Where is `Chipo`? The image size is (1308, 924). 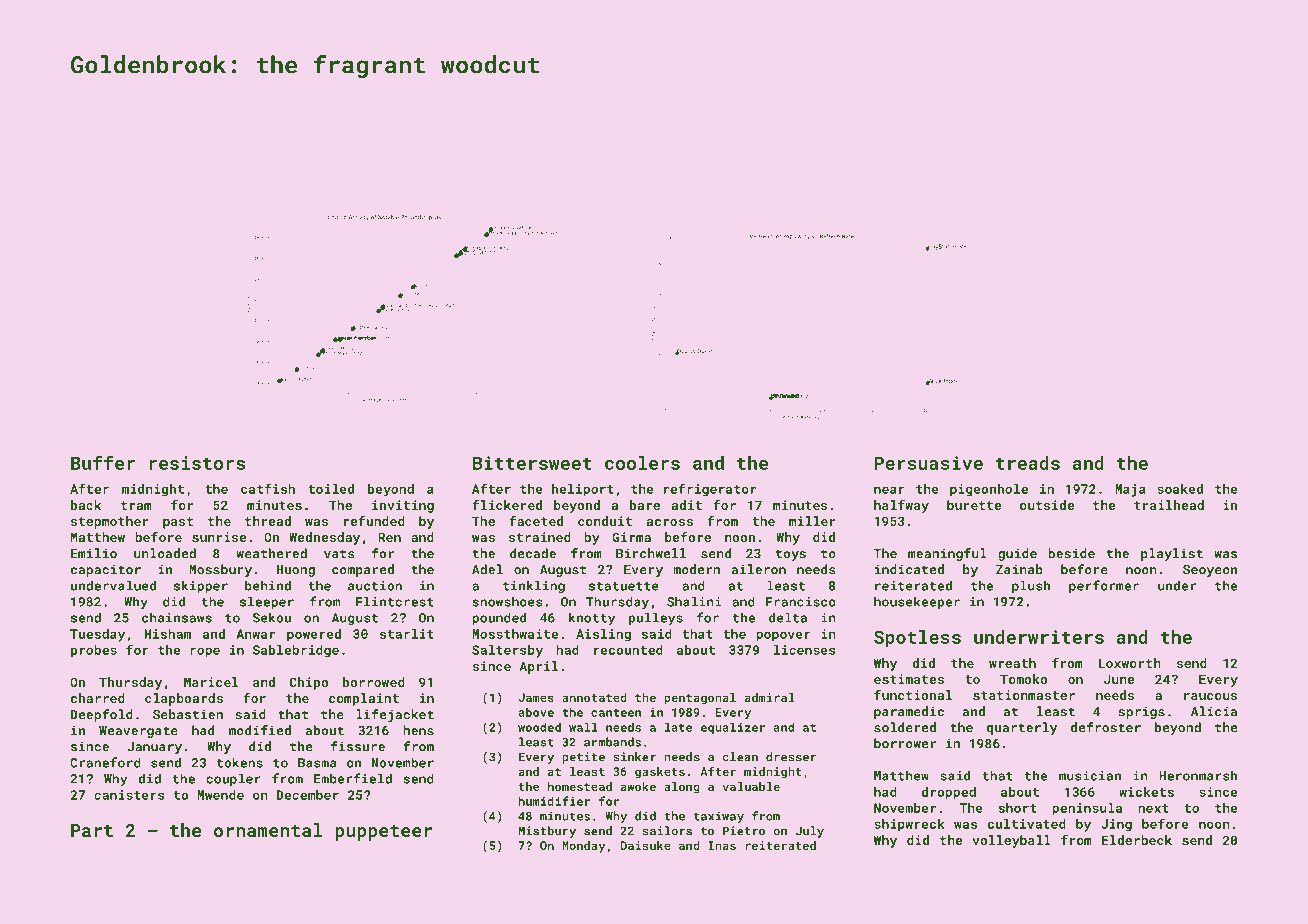
Chipo is located at coordinates (309, 683).
